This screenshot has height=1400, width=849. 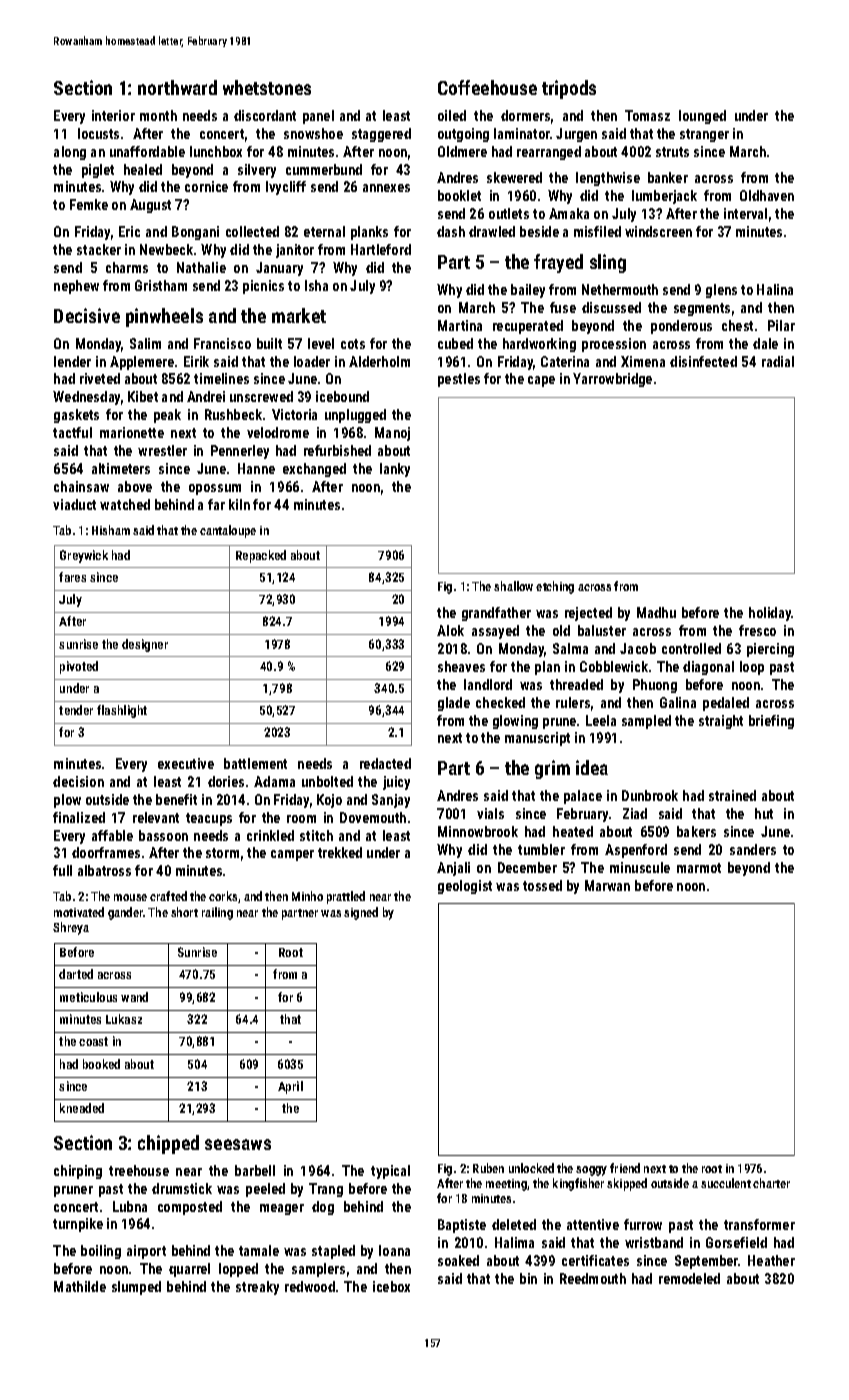 What do you see at coordinates (522, 133) in the screenshot?
I see `laminator` at bounding box center [522, 133].
